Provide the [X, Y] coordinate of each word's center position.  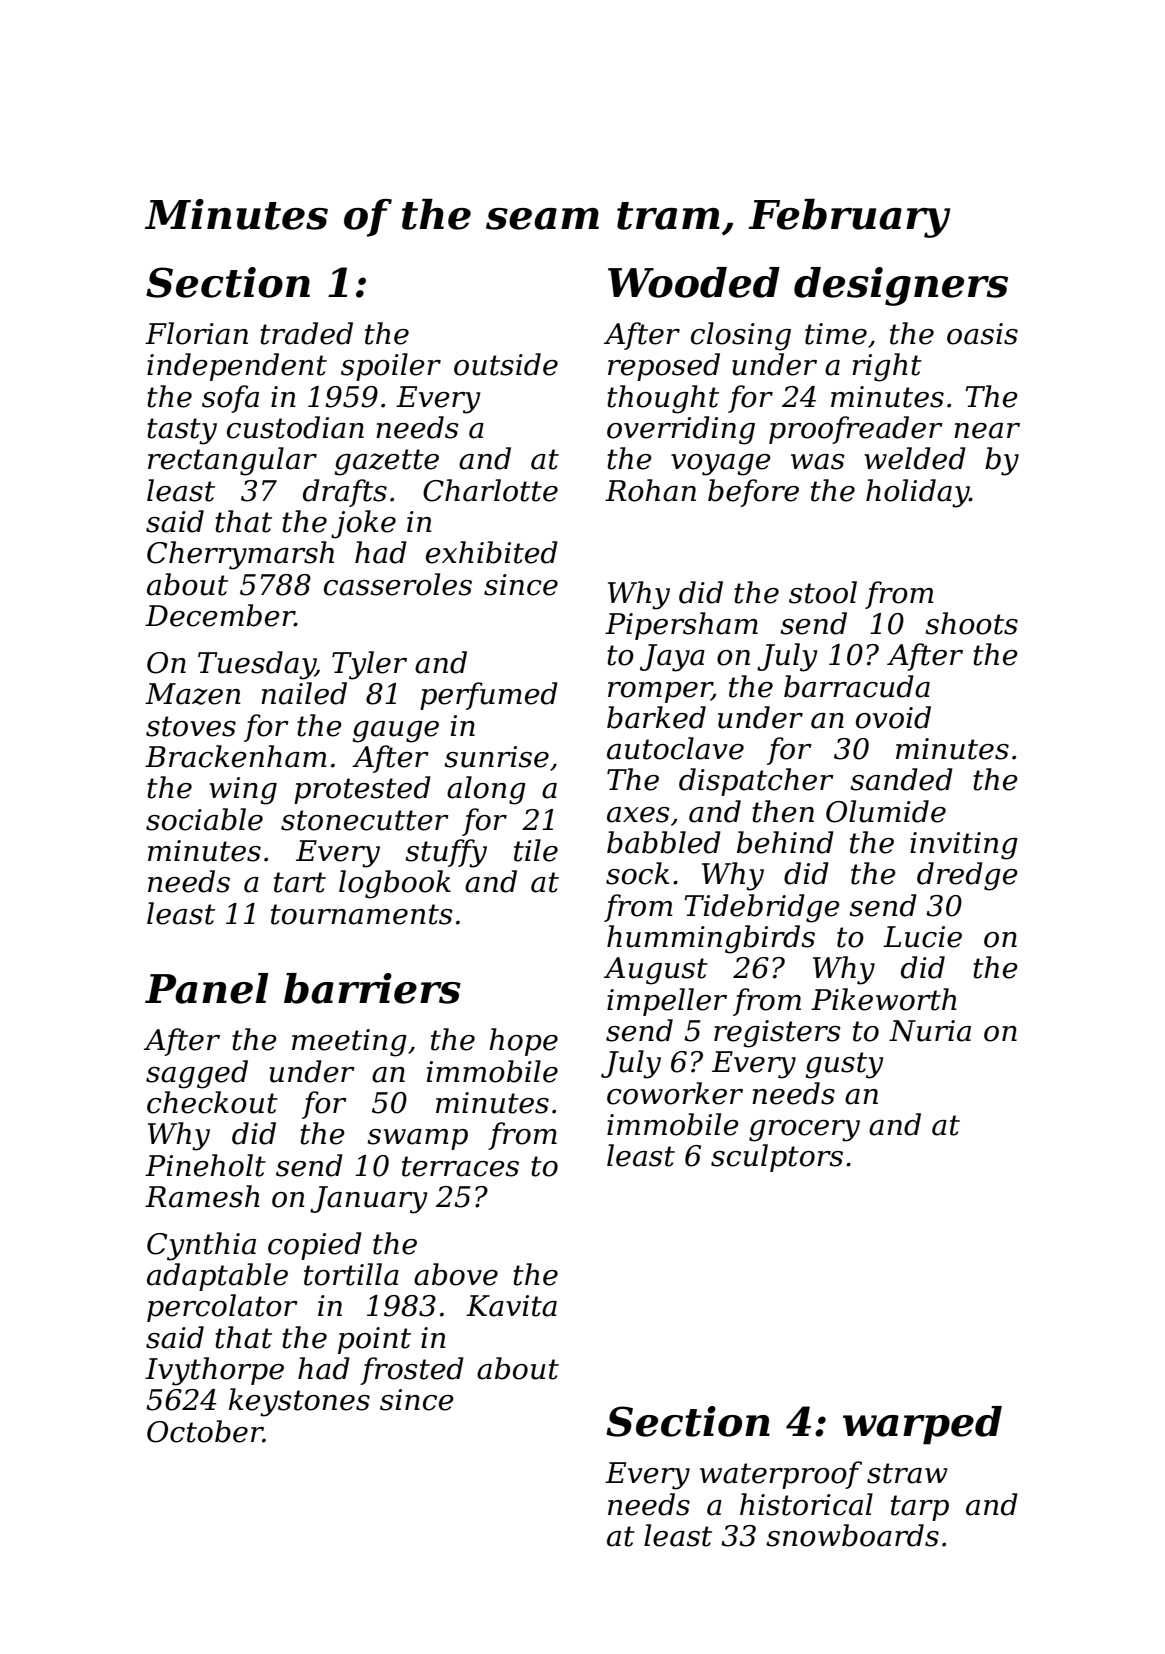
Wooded [694, 282]
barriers [372, 988]
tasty [182, 431]
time [836, 334]
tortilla [351, 1274]
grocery [804, 1131]
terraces [460, 1166]
